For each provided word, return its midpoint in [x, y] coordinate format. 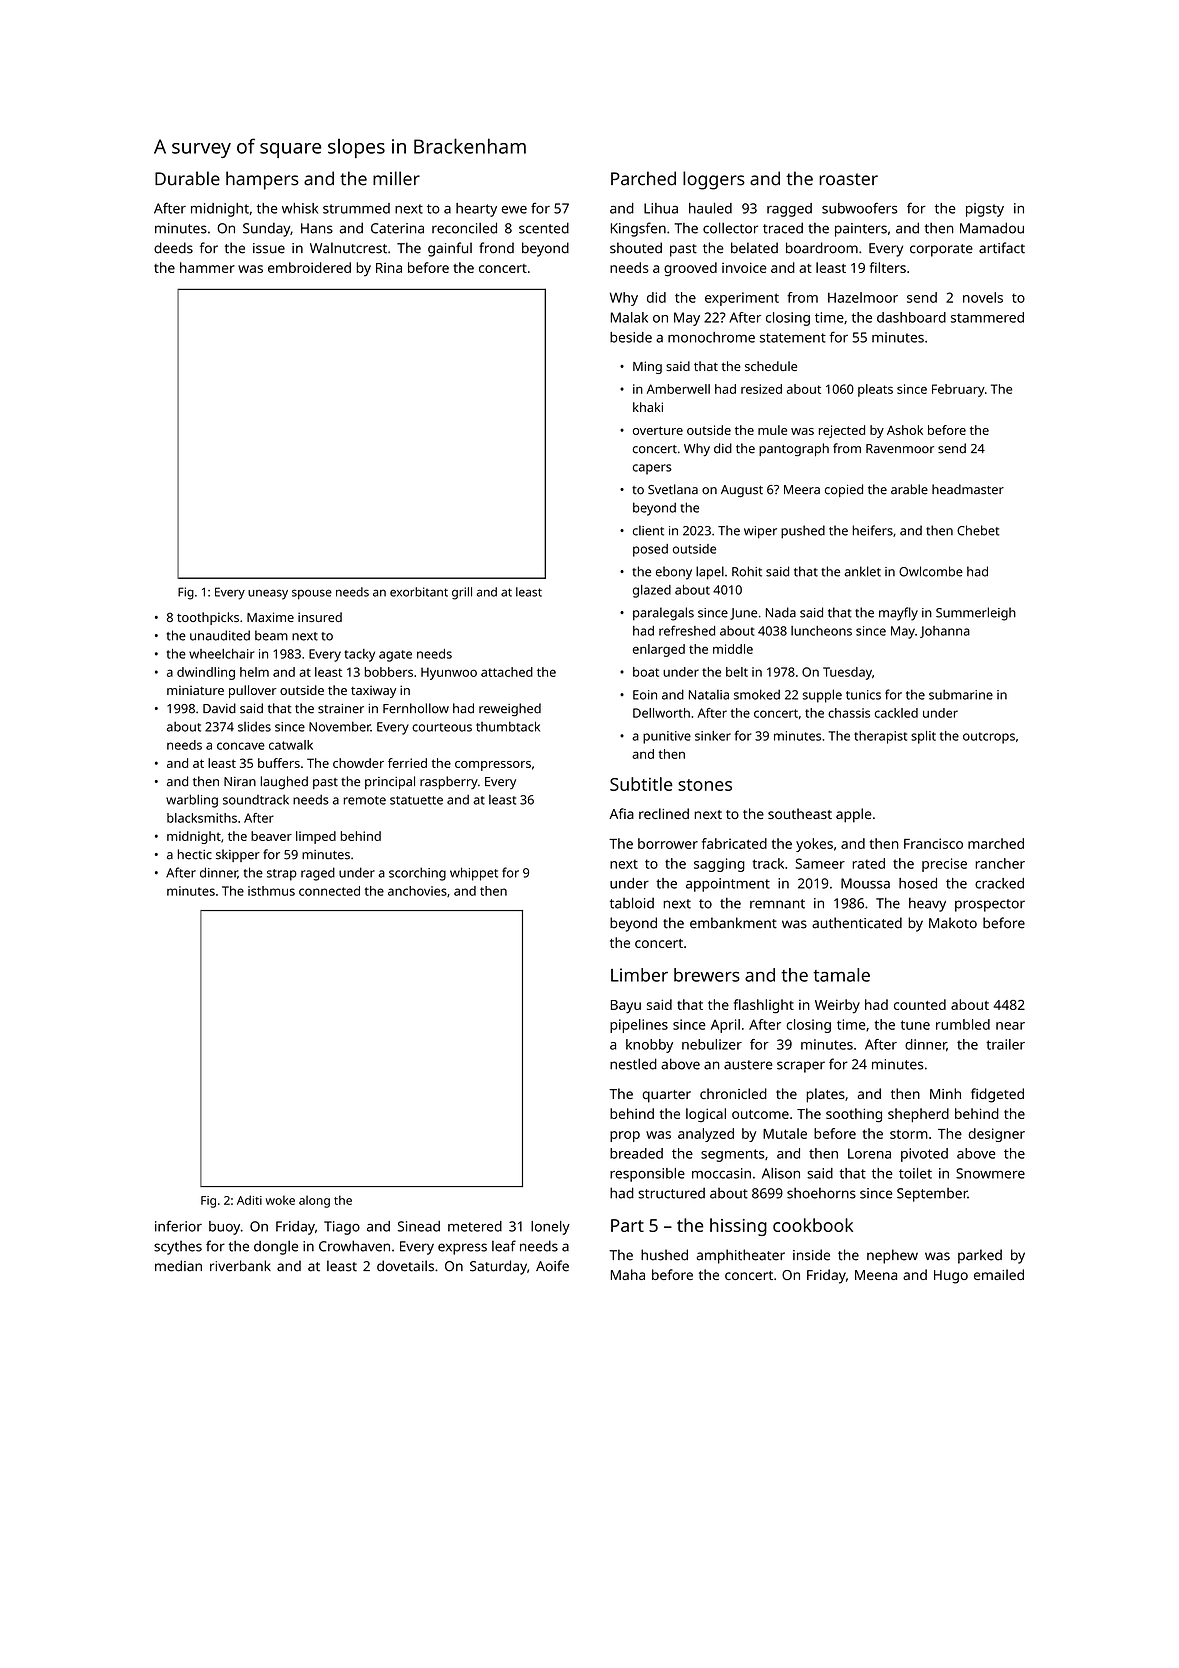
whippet [474, 874]
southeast [800, 813]
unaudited [220, 635]
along [314, 1201]
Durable [187, 178]
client [648, 530]
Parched [643, 178]
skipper [238, 855]
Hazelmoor [863, 297]
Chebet [978, 530]
